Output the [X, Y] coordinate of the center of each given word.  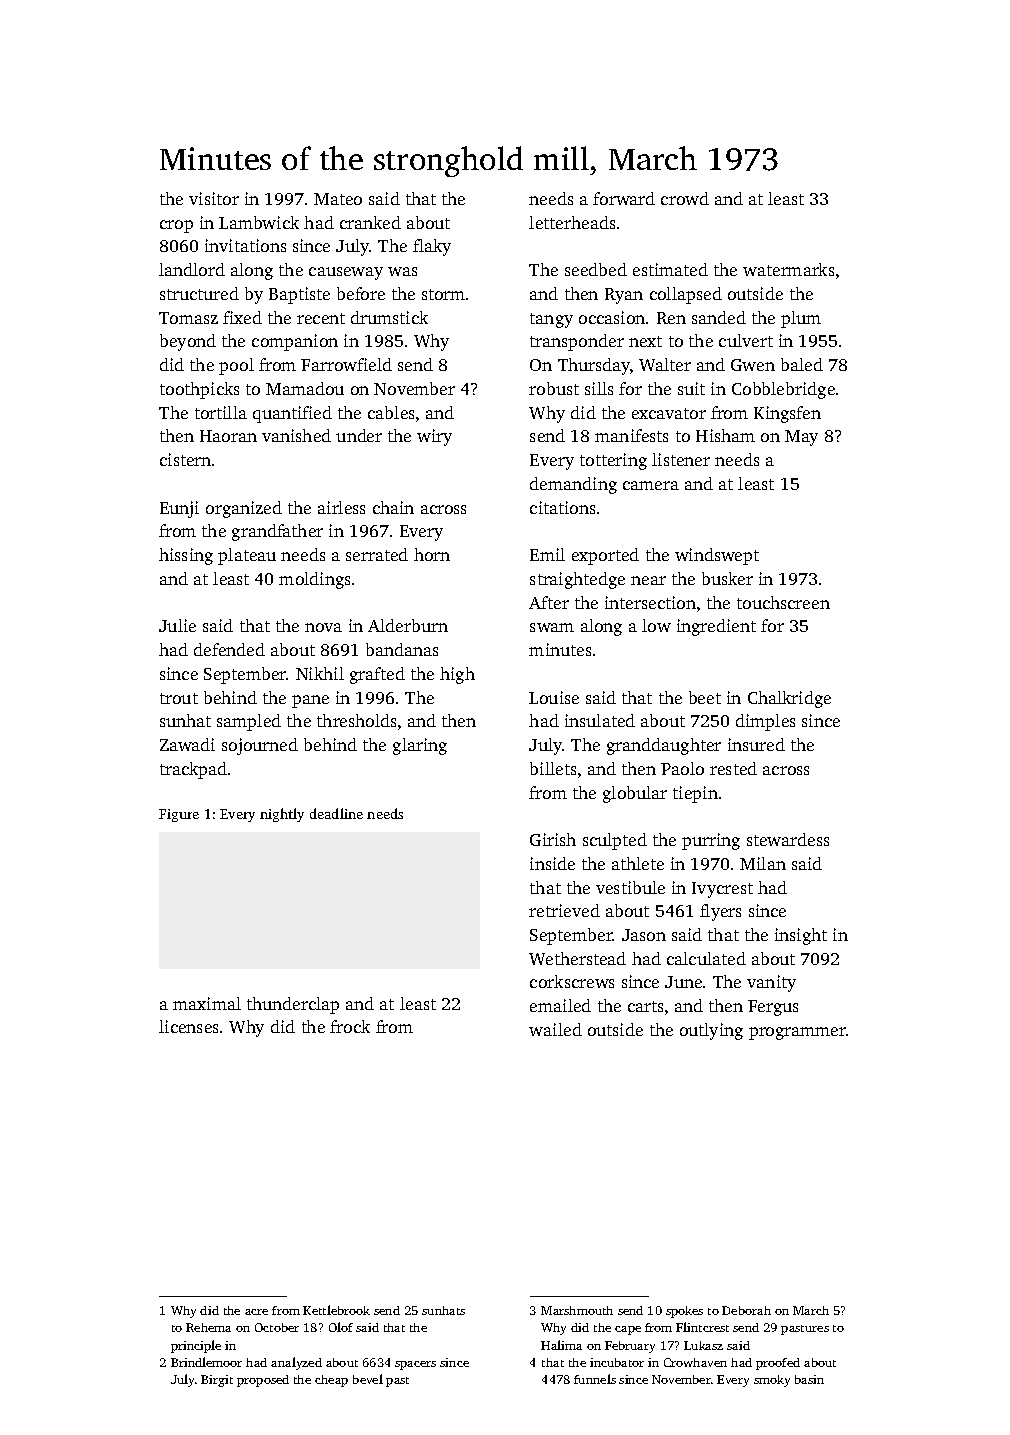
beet [705, 697]
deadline [336, 813]
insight [801, 936]
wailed [555, 1029]
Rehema [208, 1327]
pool [236, 366]
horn [432, 554]
